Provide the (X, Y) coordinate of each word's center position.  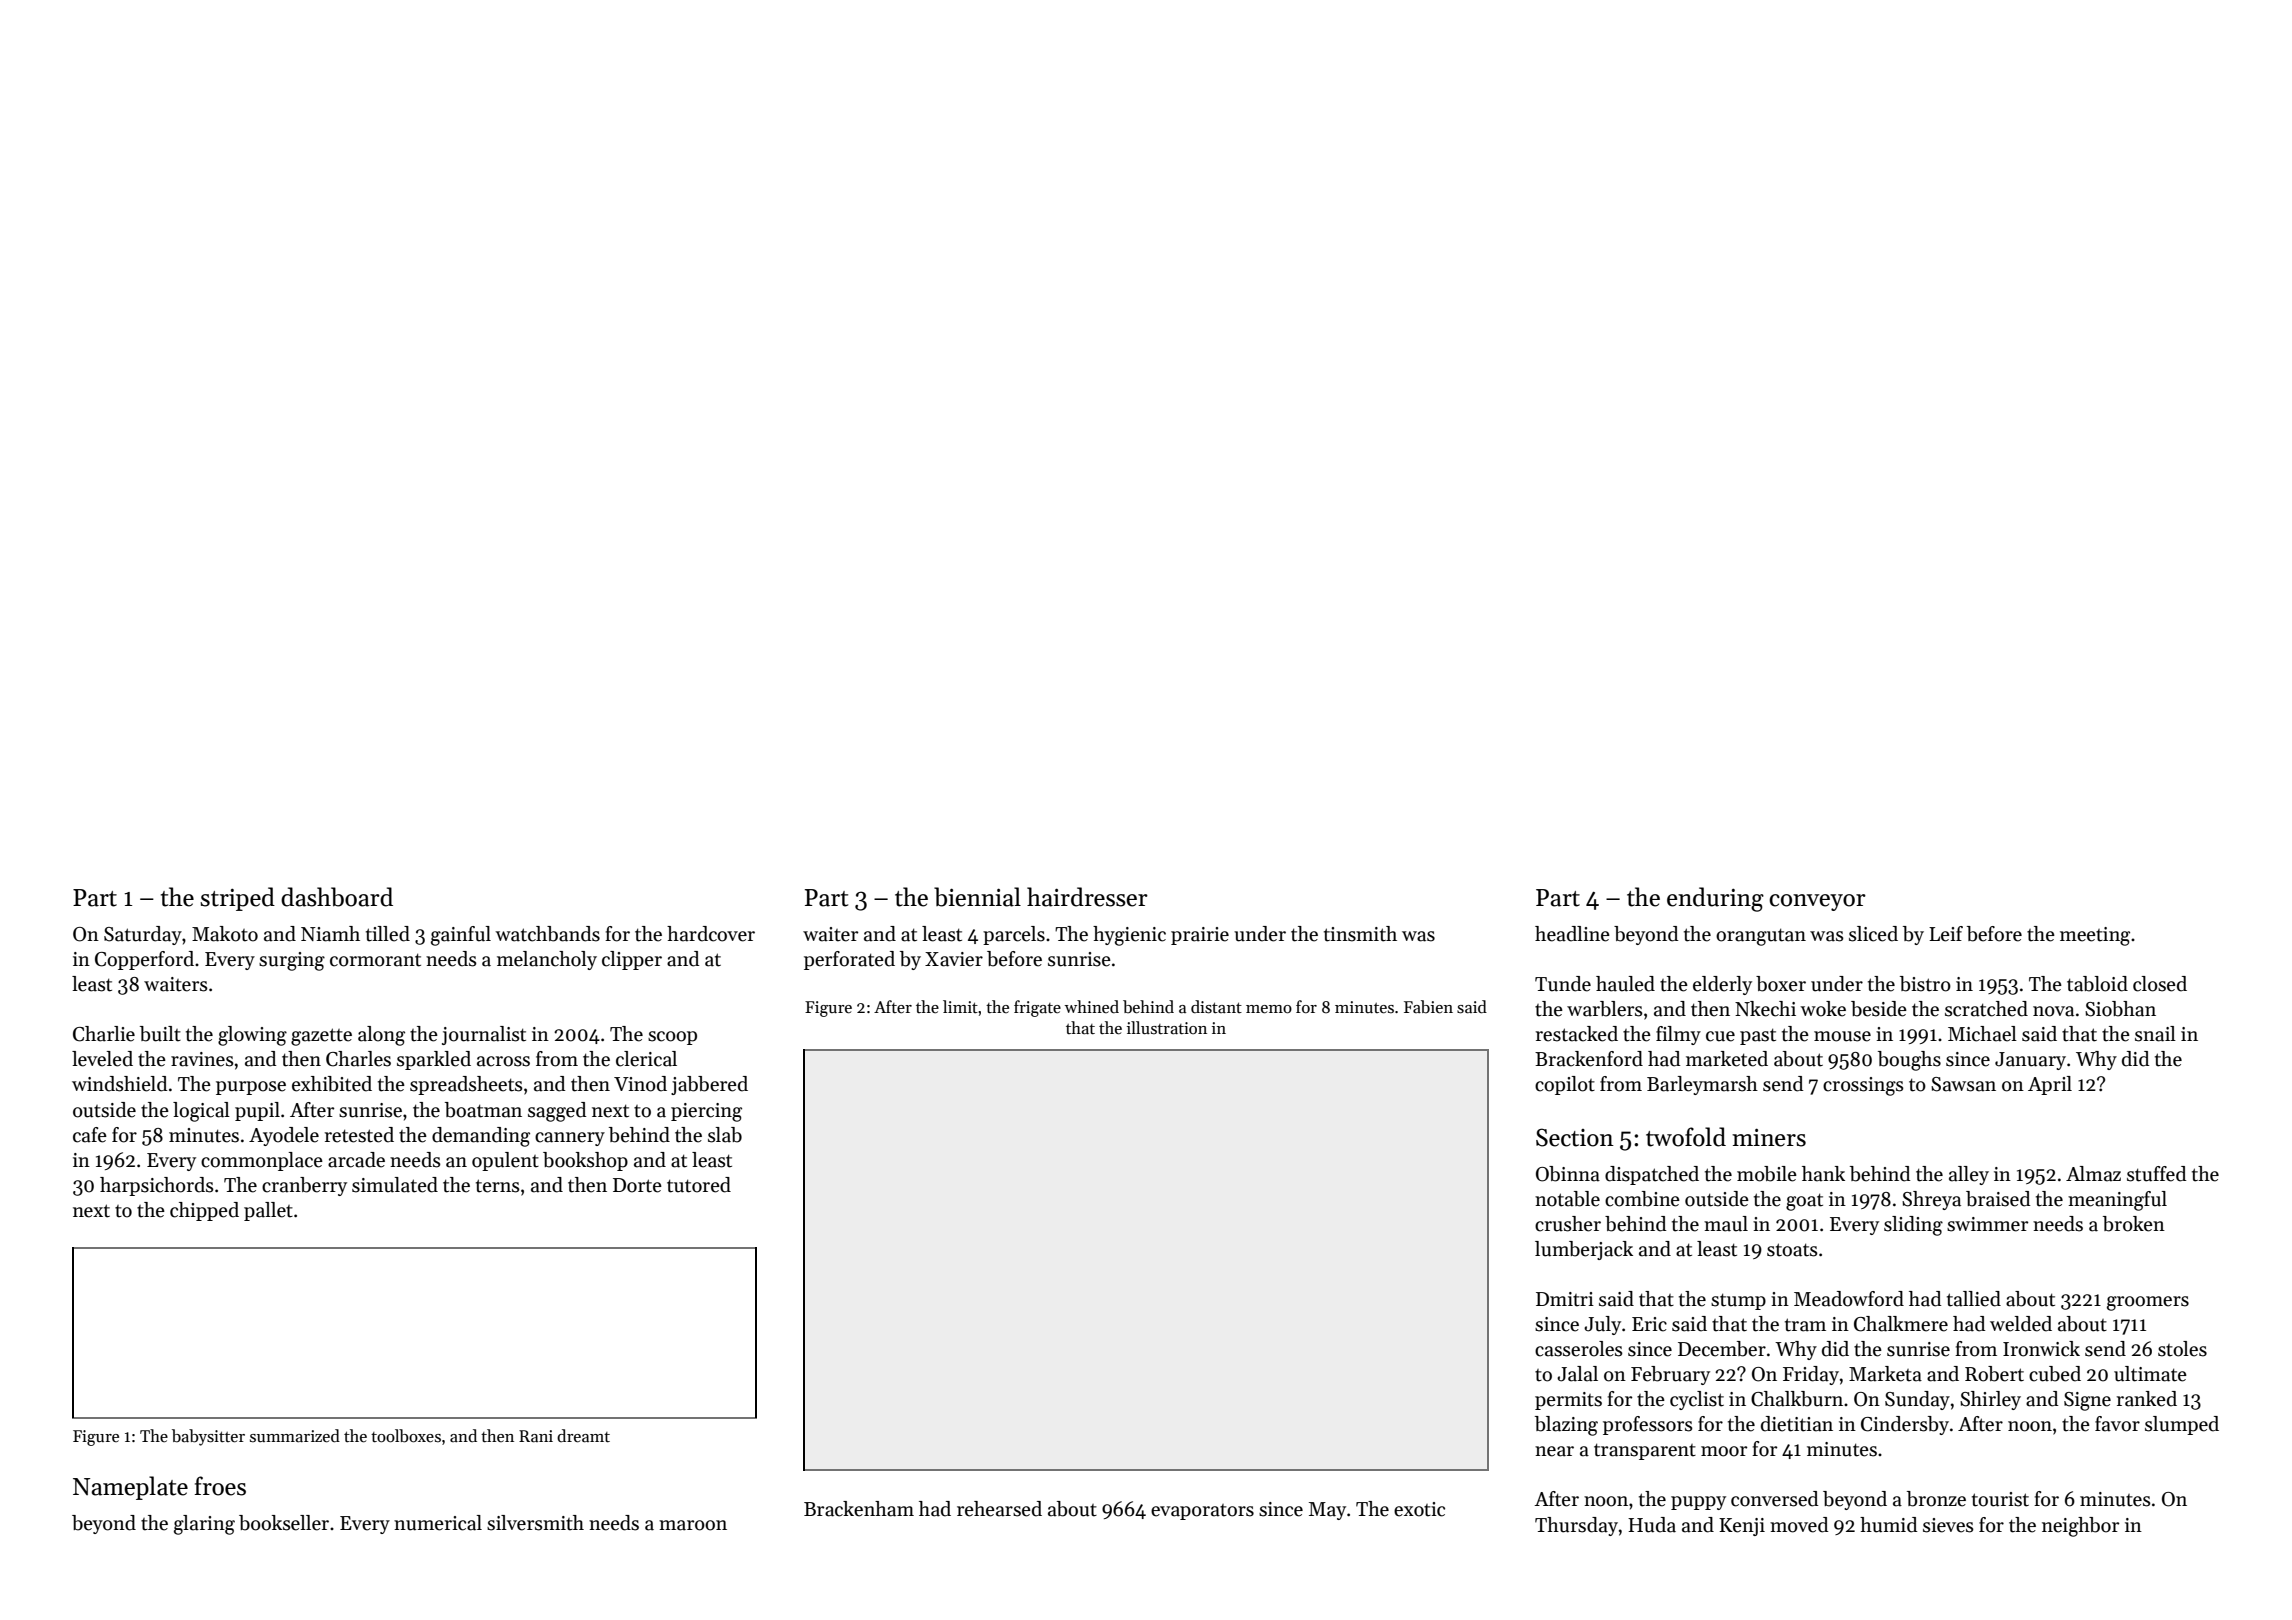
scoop (672, 1038)
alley (1969, 1175)
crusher (1568, 1224)
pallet (268, 1211)
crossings (1863, 1086)
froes (220, 1486)
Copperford (144, 960)
